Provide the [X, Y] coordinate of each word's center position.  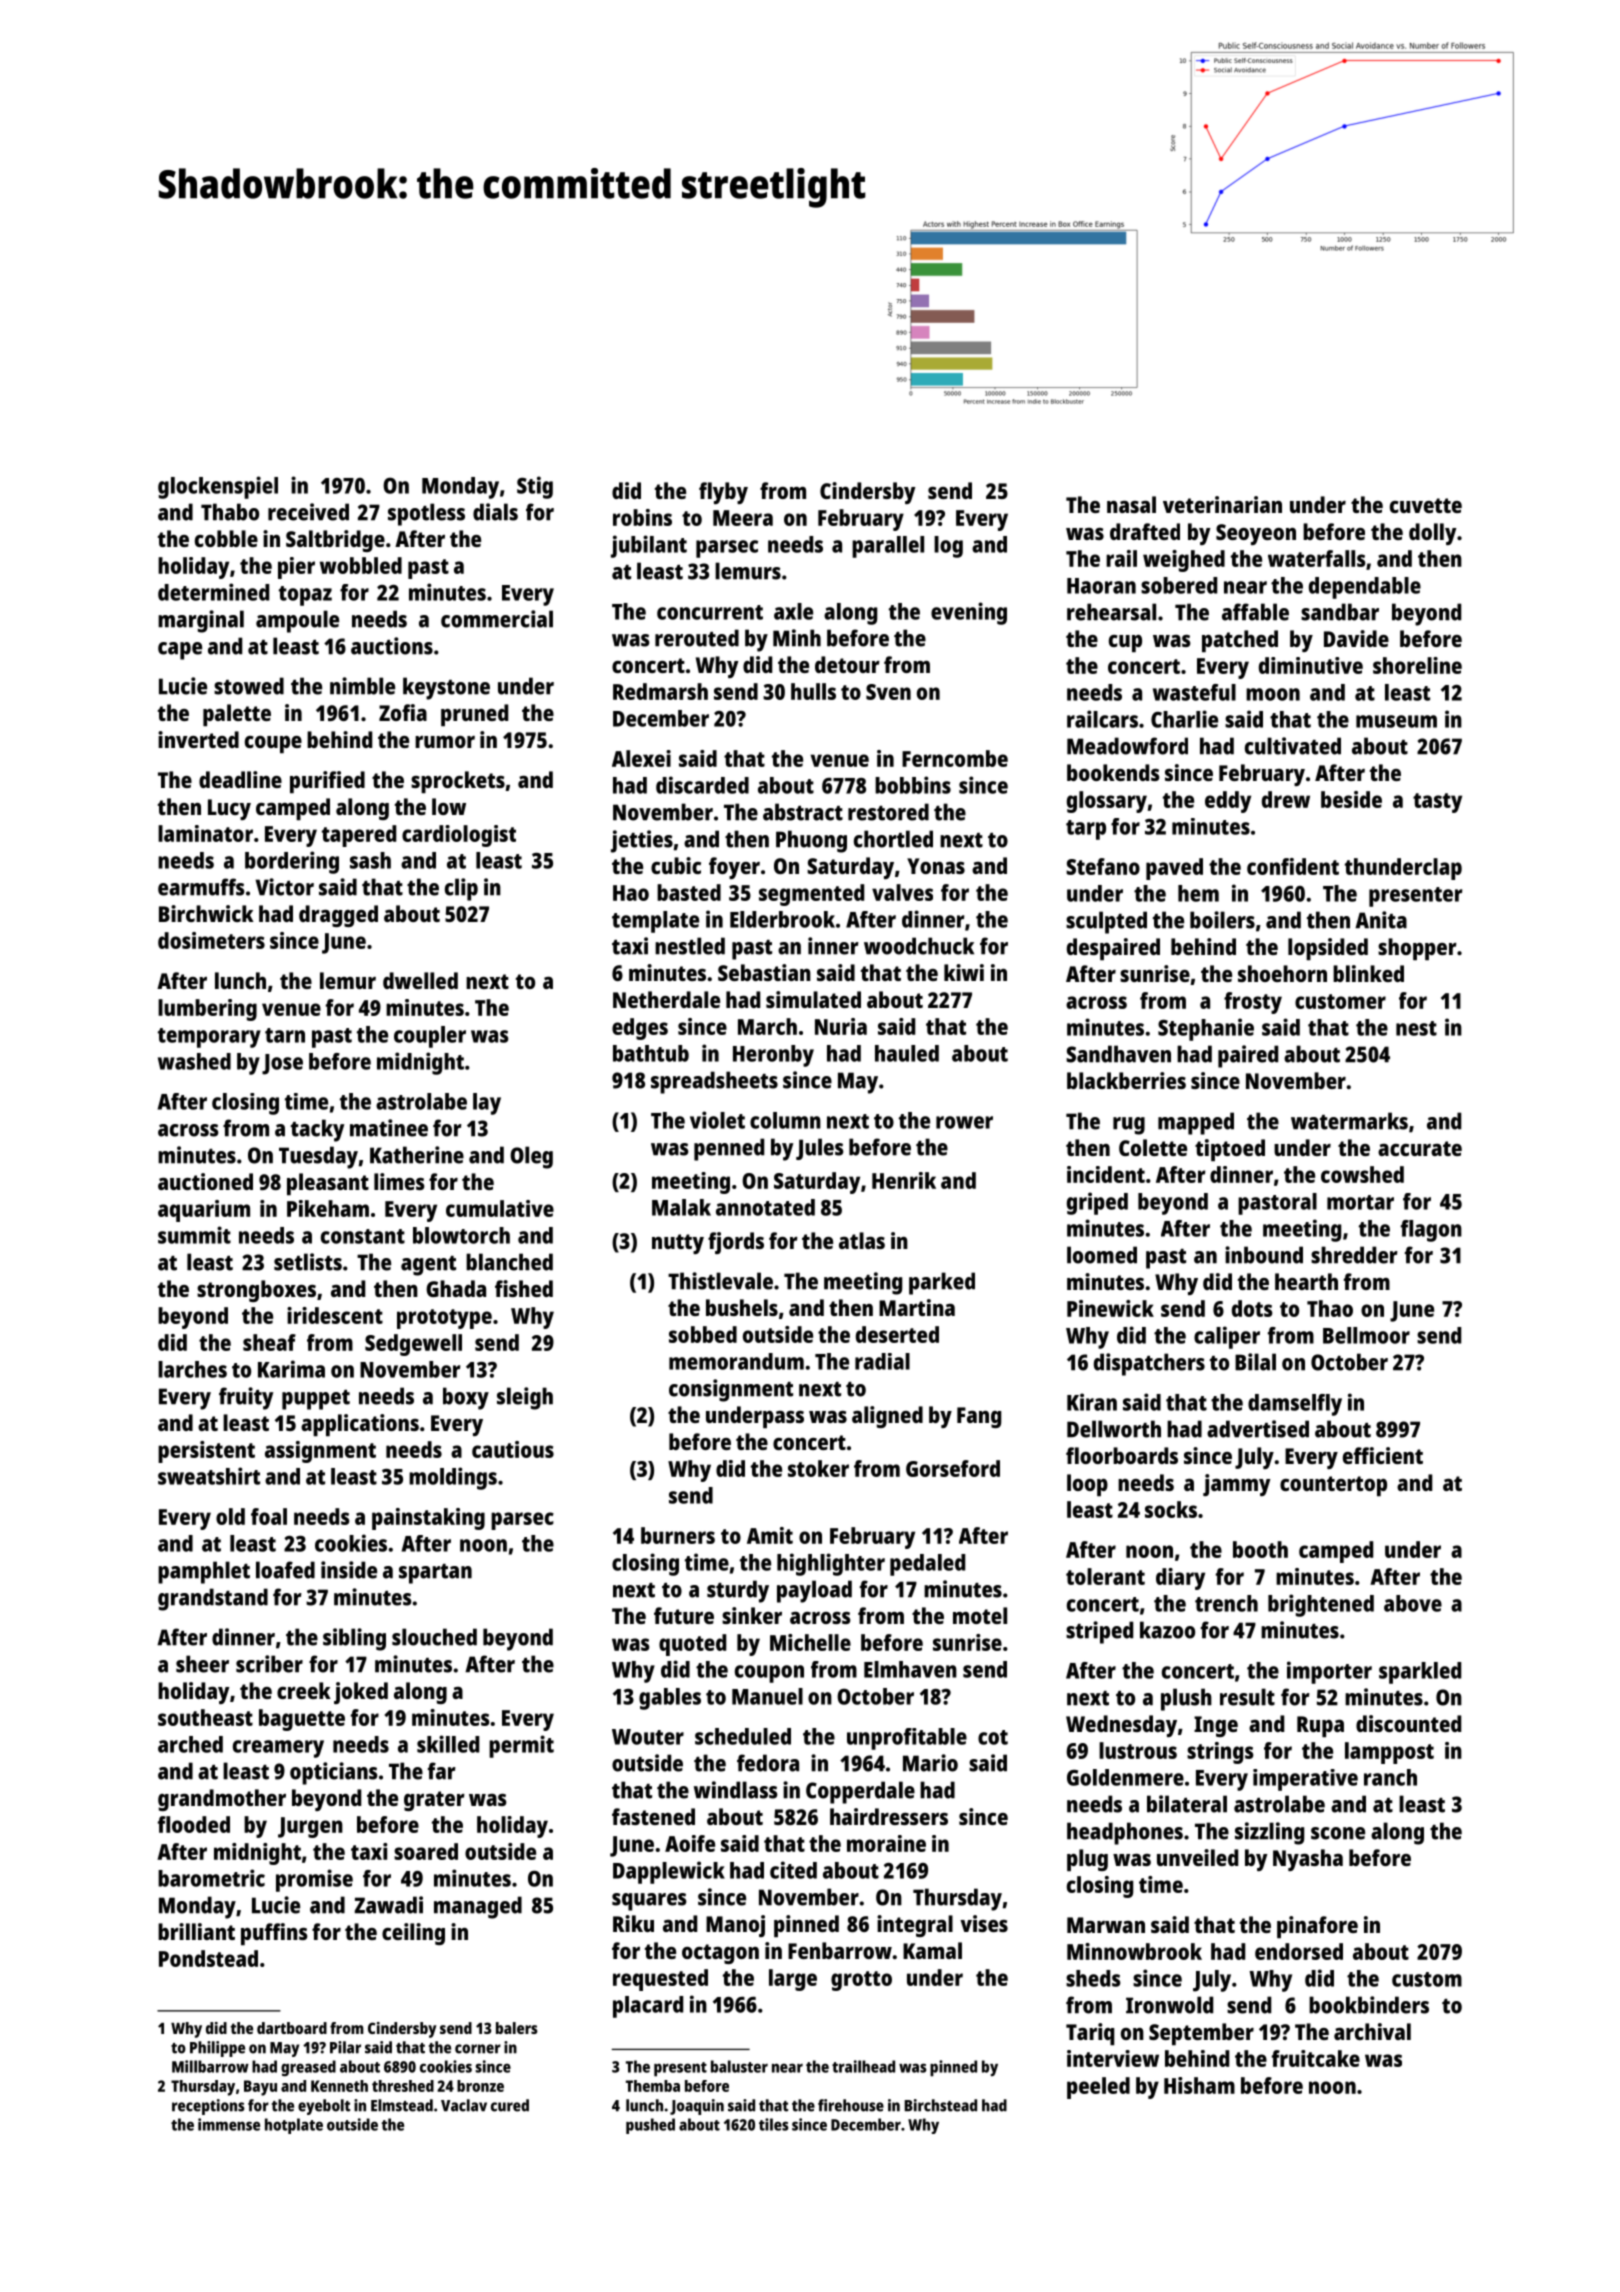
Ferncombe [955, 758]
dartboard [292, 2028]
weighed [1184, 561]
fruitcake [1316, 2058]
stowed [249, 686]
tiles [774, 2124]
